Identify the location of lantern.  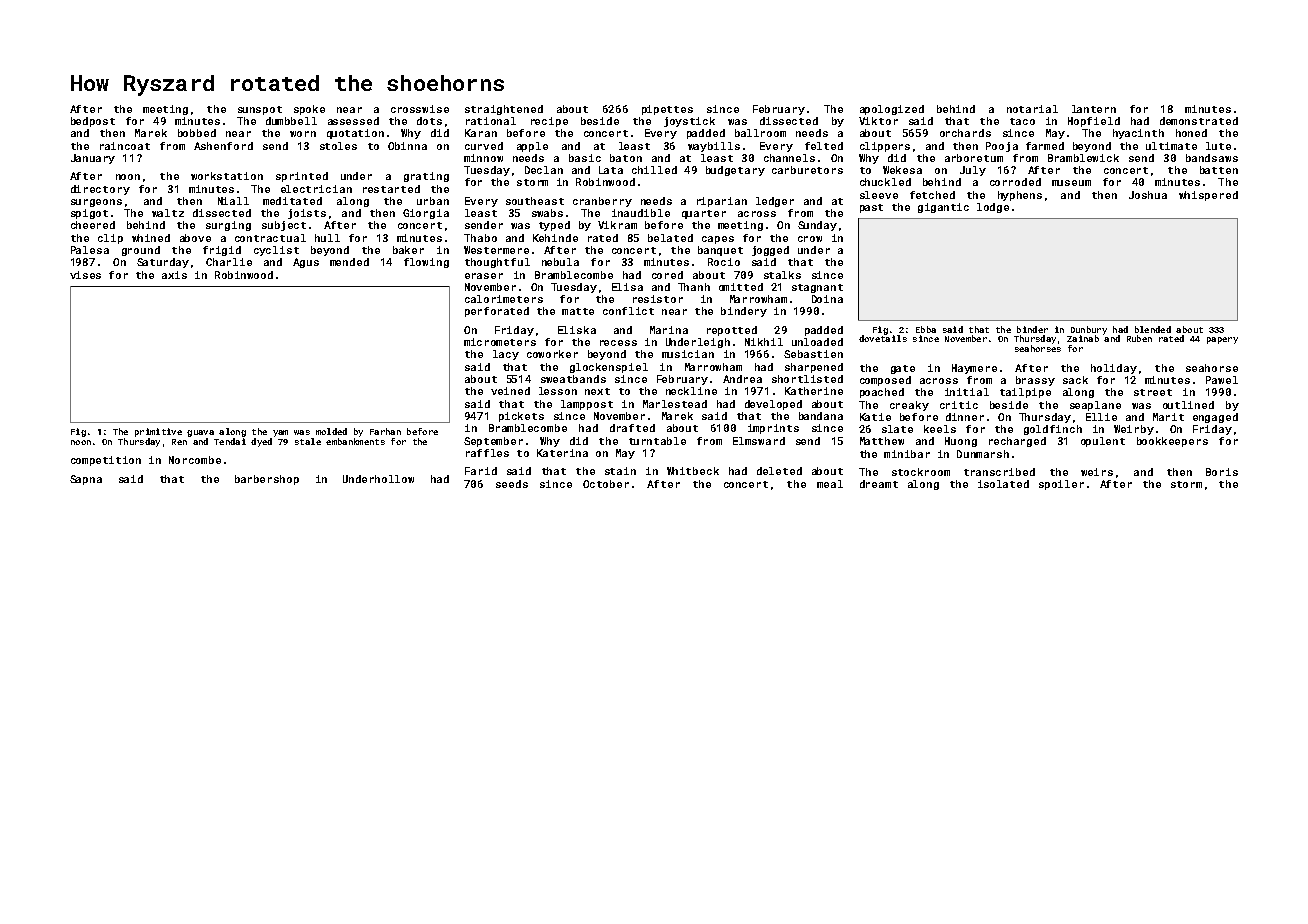
(1094, 109).
